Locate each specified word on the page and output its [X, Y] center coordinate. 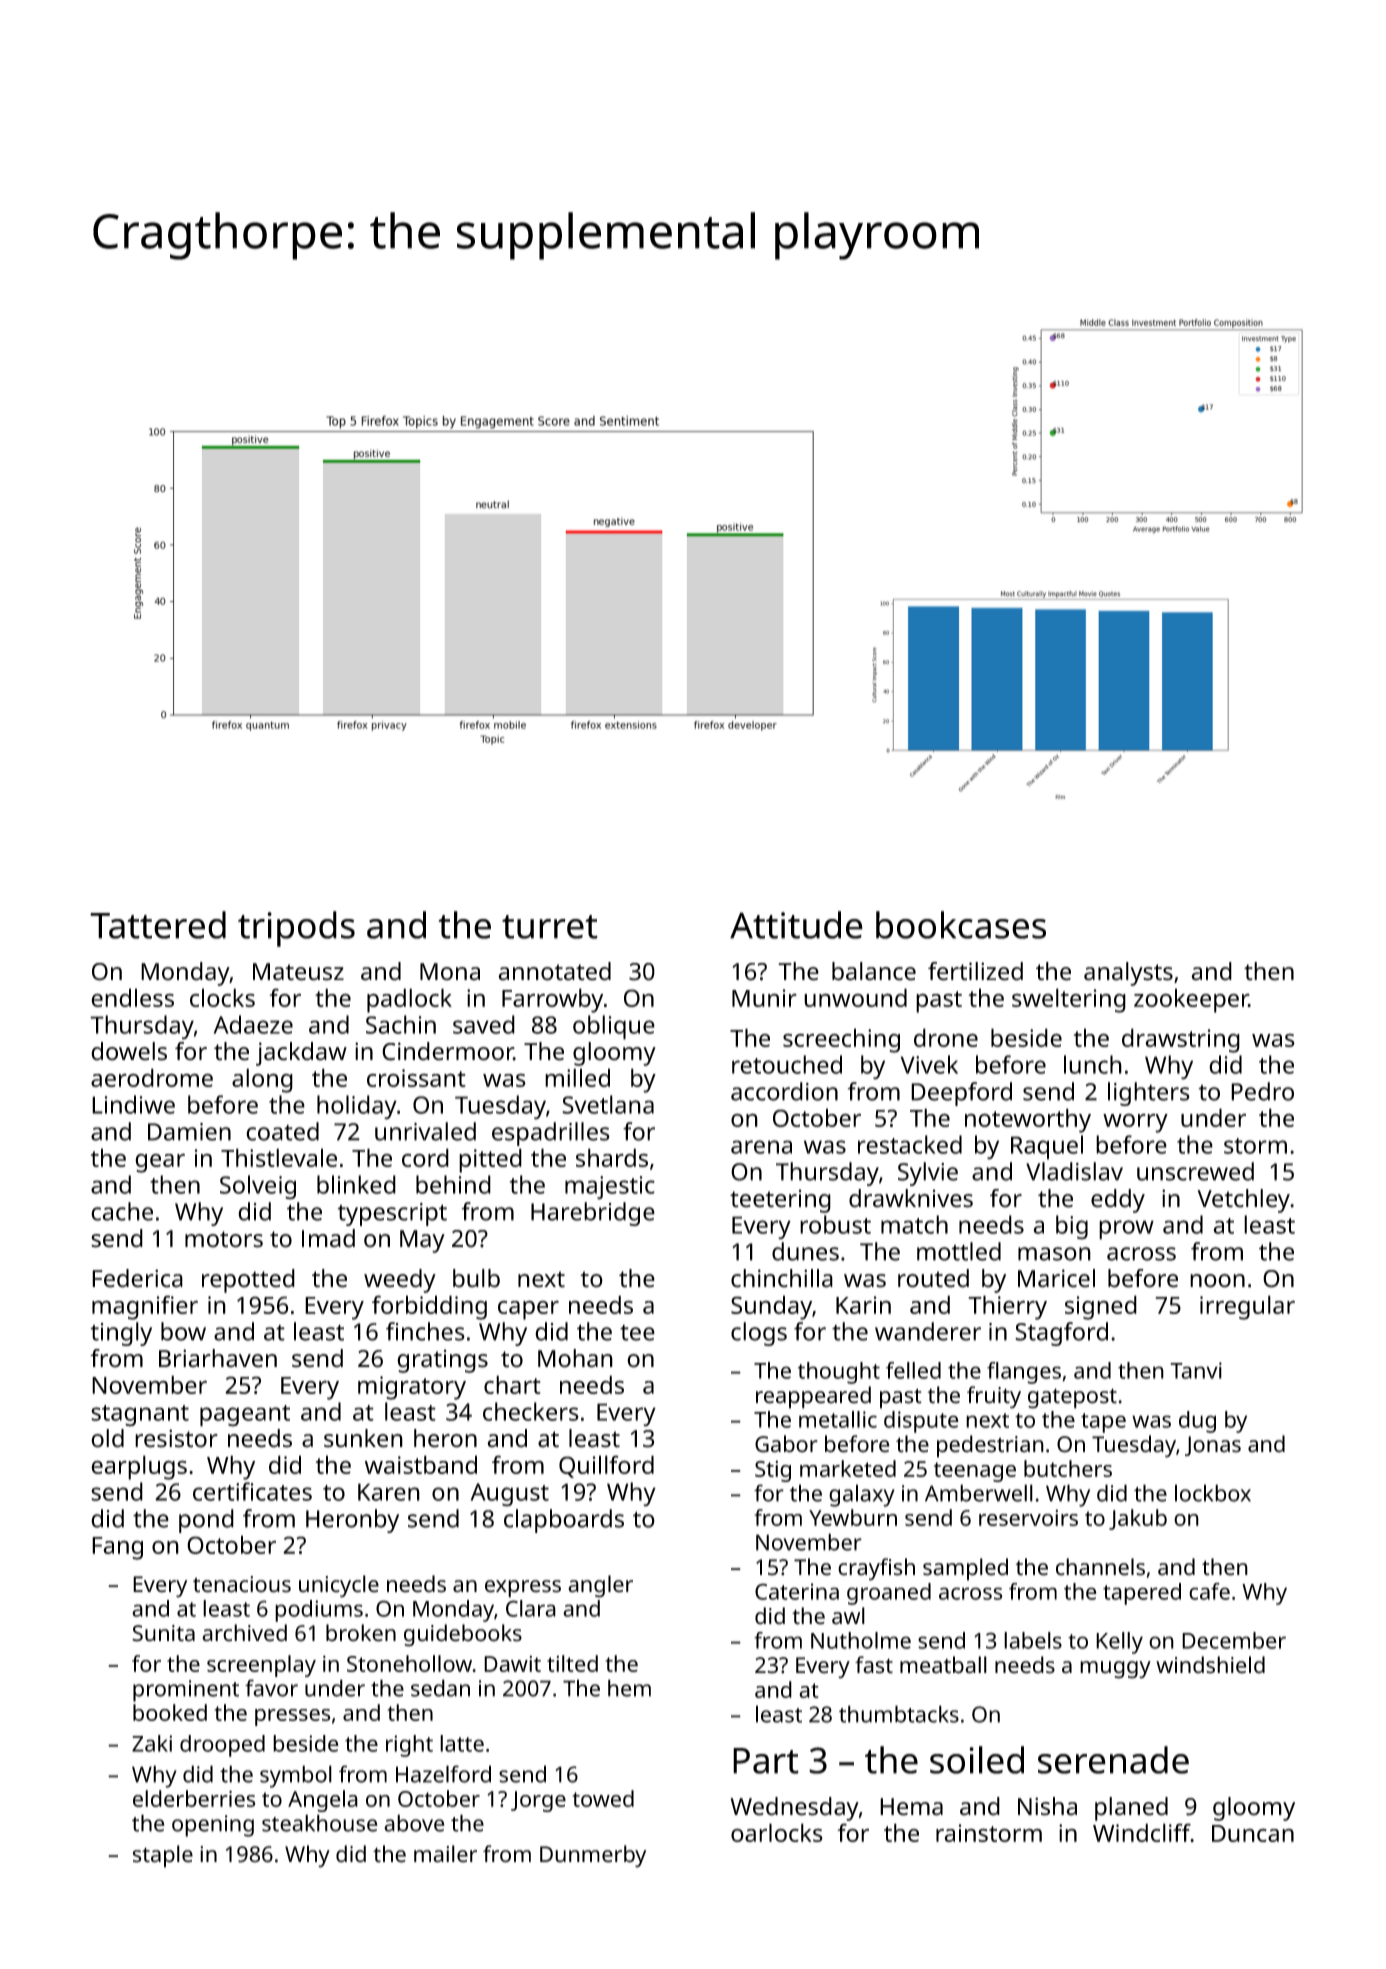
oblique [614, 1027]
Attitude [796, 925]
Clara [531, 1608]
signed [1101, 1307]
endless [132, 997]
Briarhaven [218, 1358]
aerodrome [152, 1077]
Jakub [1138, 1519]
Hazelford [443, 1774]
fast [874, 1665]
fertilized [975, 971]
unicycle [339, 1586]
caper [528, 1310]
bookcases [961, 925]
